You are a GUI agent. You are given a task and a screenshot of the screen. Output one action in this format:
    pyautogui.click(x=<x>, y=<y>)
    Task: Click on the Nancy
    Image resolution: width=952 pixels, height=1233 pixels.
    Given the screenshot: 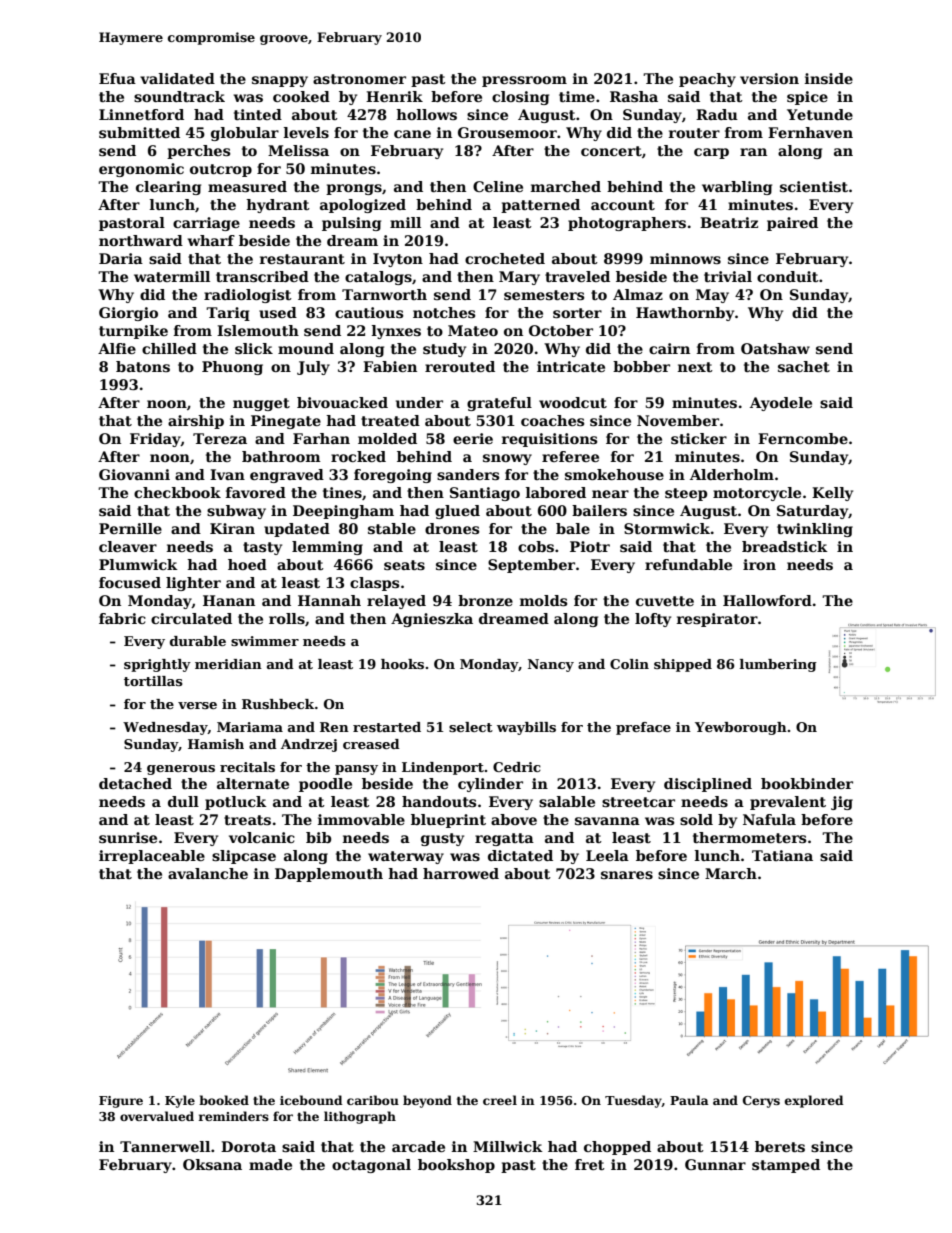 What is the action you would take?
    pyautogui.click(x=551, y=665)
